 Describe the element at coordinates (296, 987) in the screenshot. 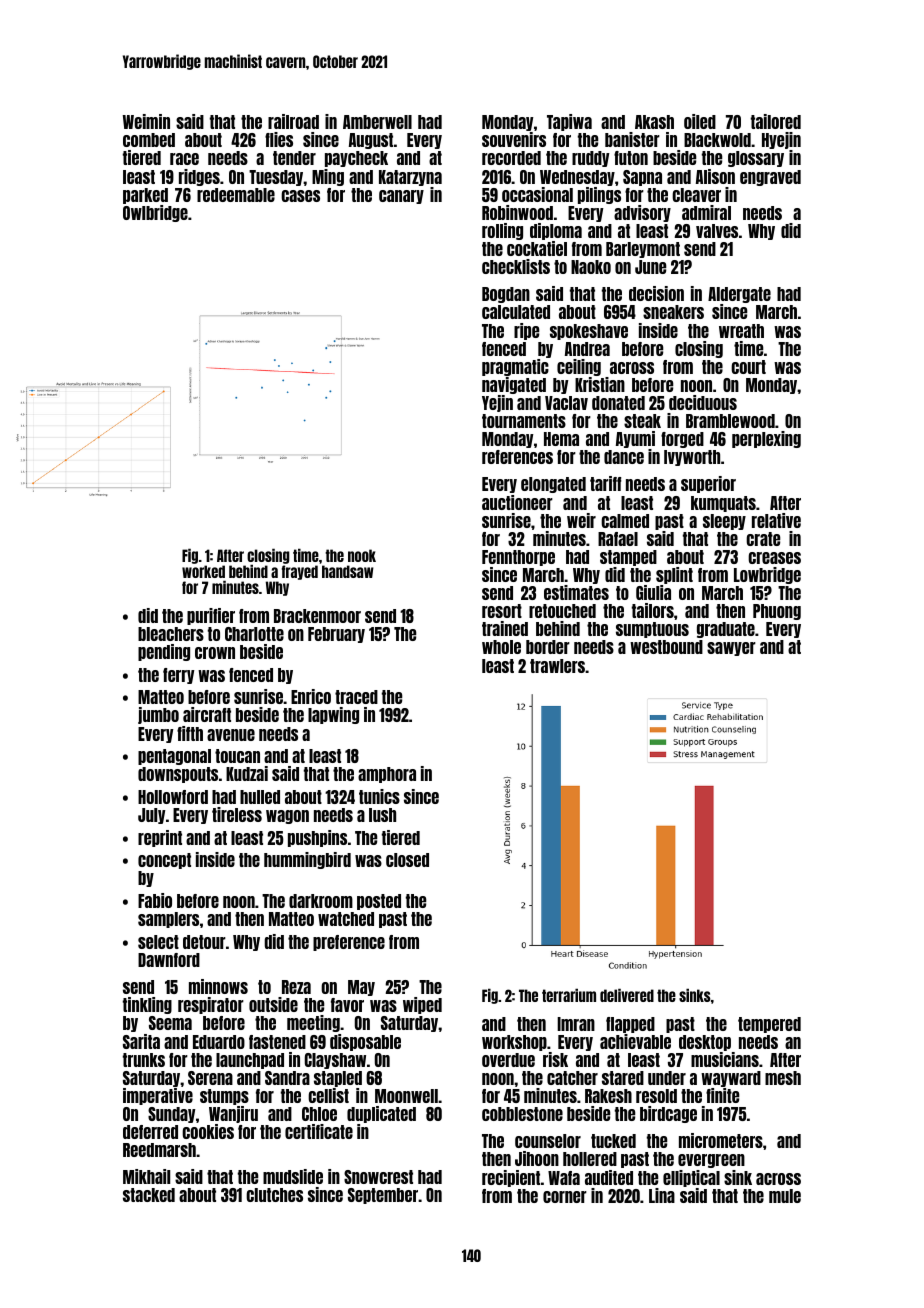

I see `Reza` at that location.
